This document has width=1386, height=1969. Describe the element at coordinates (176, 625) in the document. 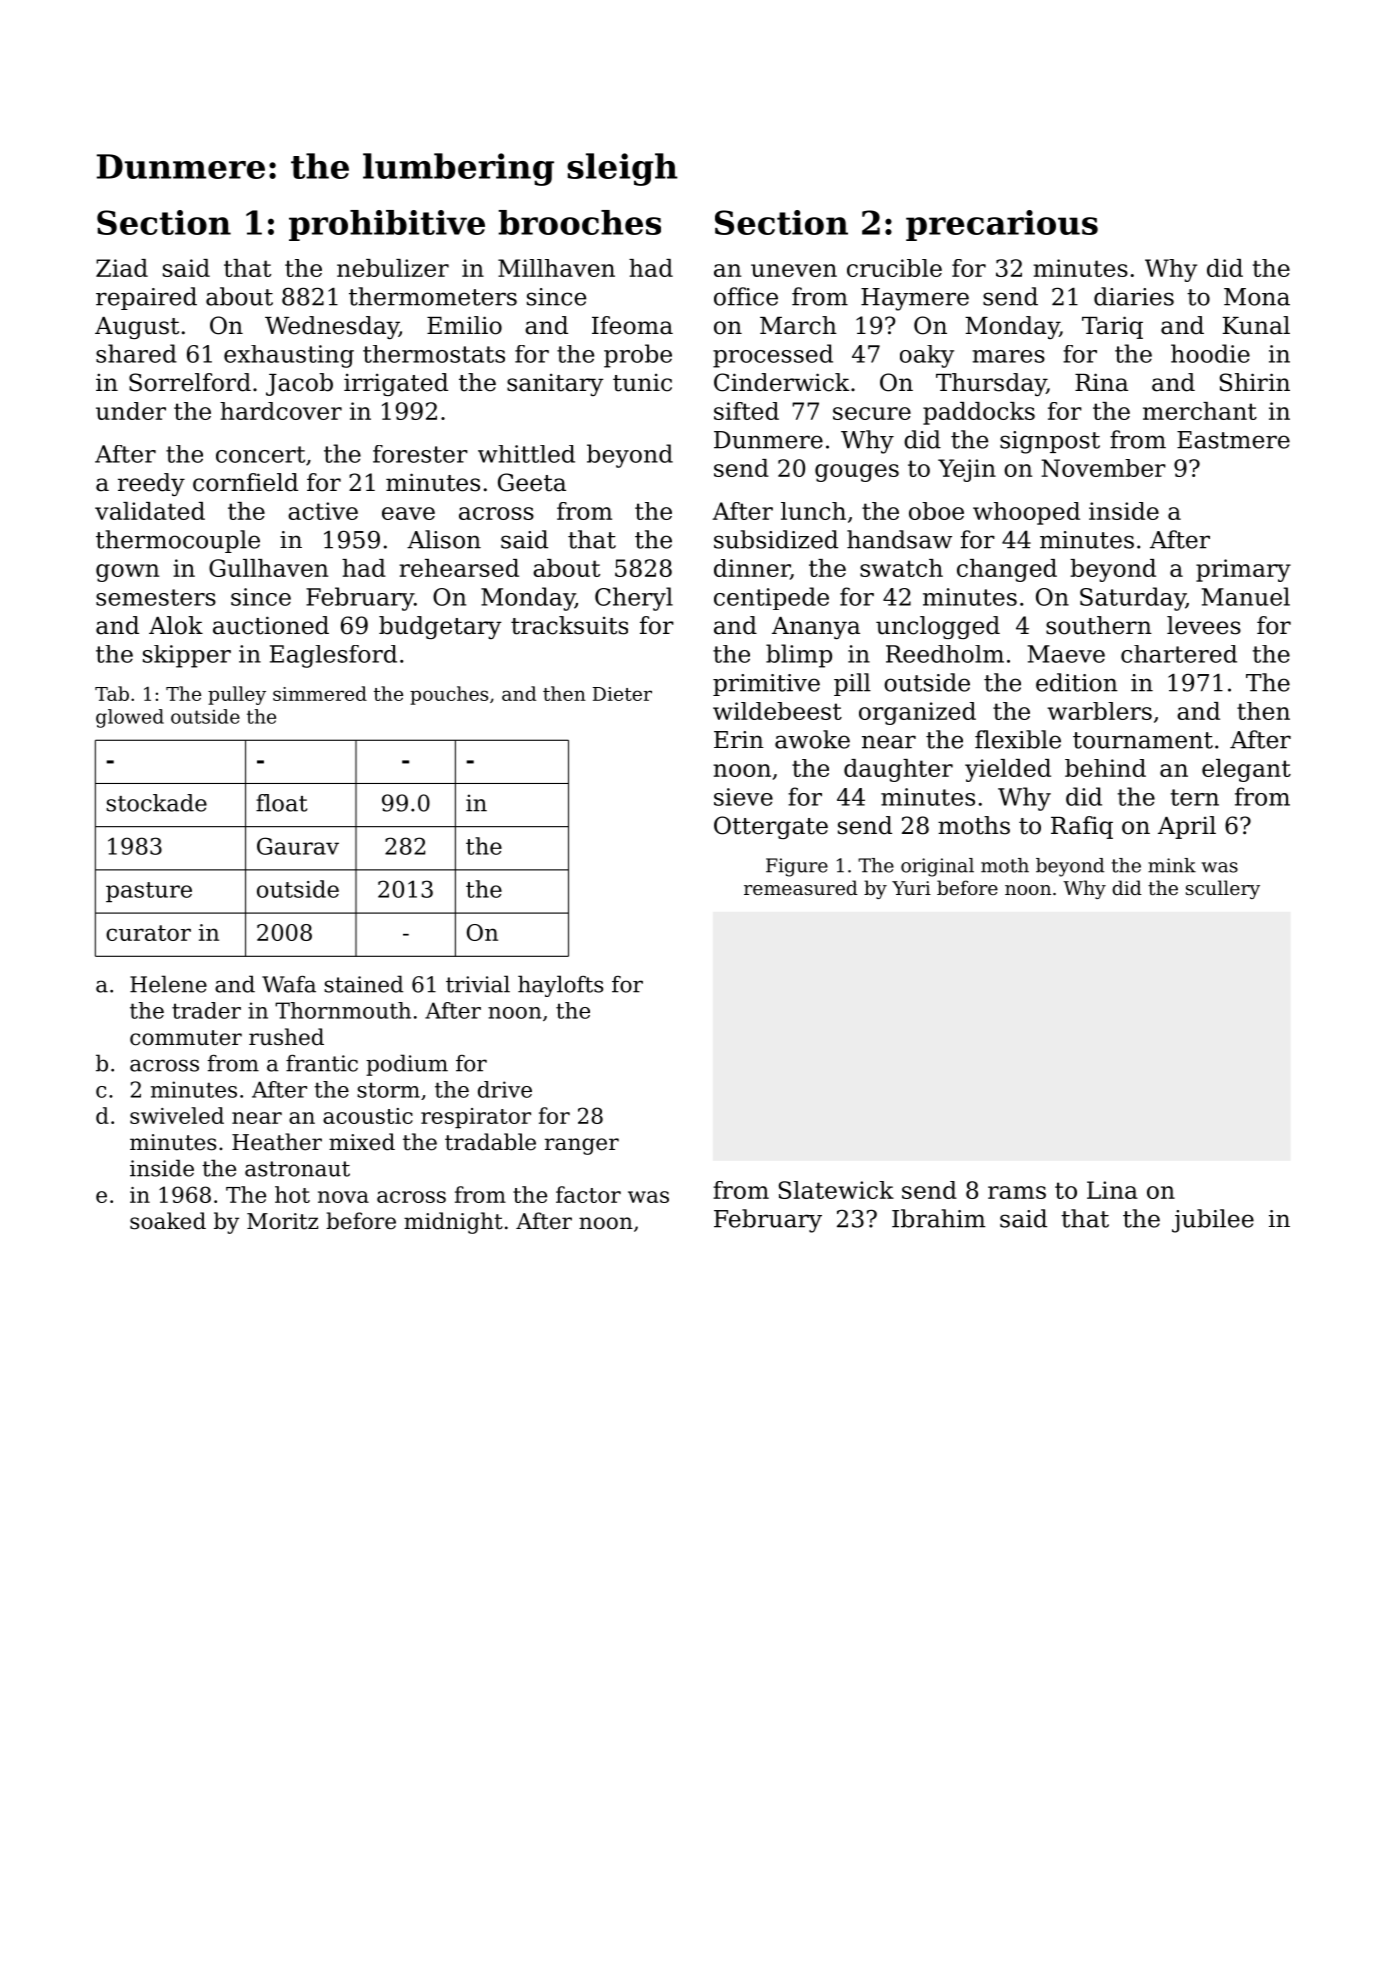

I see `Alok` at that location.
